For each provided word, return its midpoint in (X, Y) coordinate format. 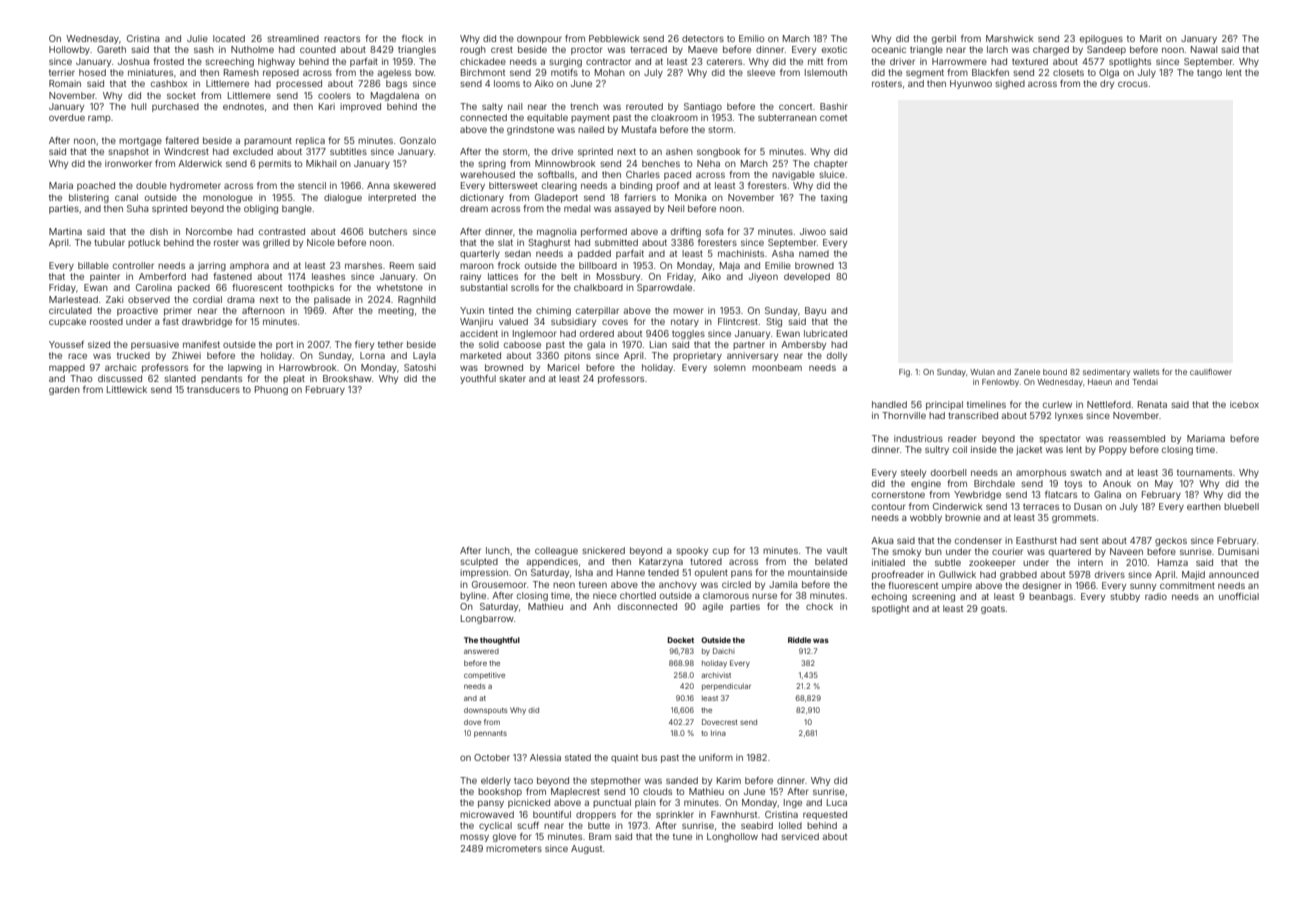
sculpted (479, 562)
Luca (837, 802)
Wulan (982, 372)
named (814, 253)
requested (825, 815)
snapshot (128, 152)
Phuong (271, 390)
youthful (478, 379)
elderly (496, 781)
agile (712, 607)
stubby (1125, 597)
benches (661, 163)
